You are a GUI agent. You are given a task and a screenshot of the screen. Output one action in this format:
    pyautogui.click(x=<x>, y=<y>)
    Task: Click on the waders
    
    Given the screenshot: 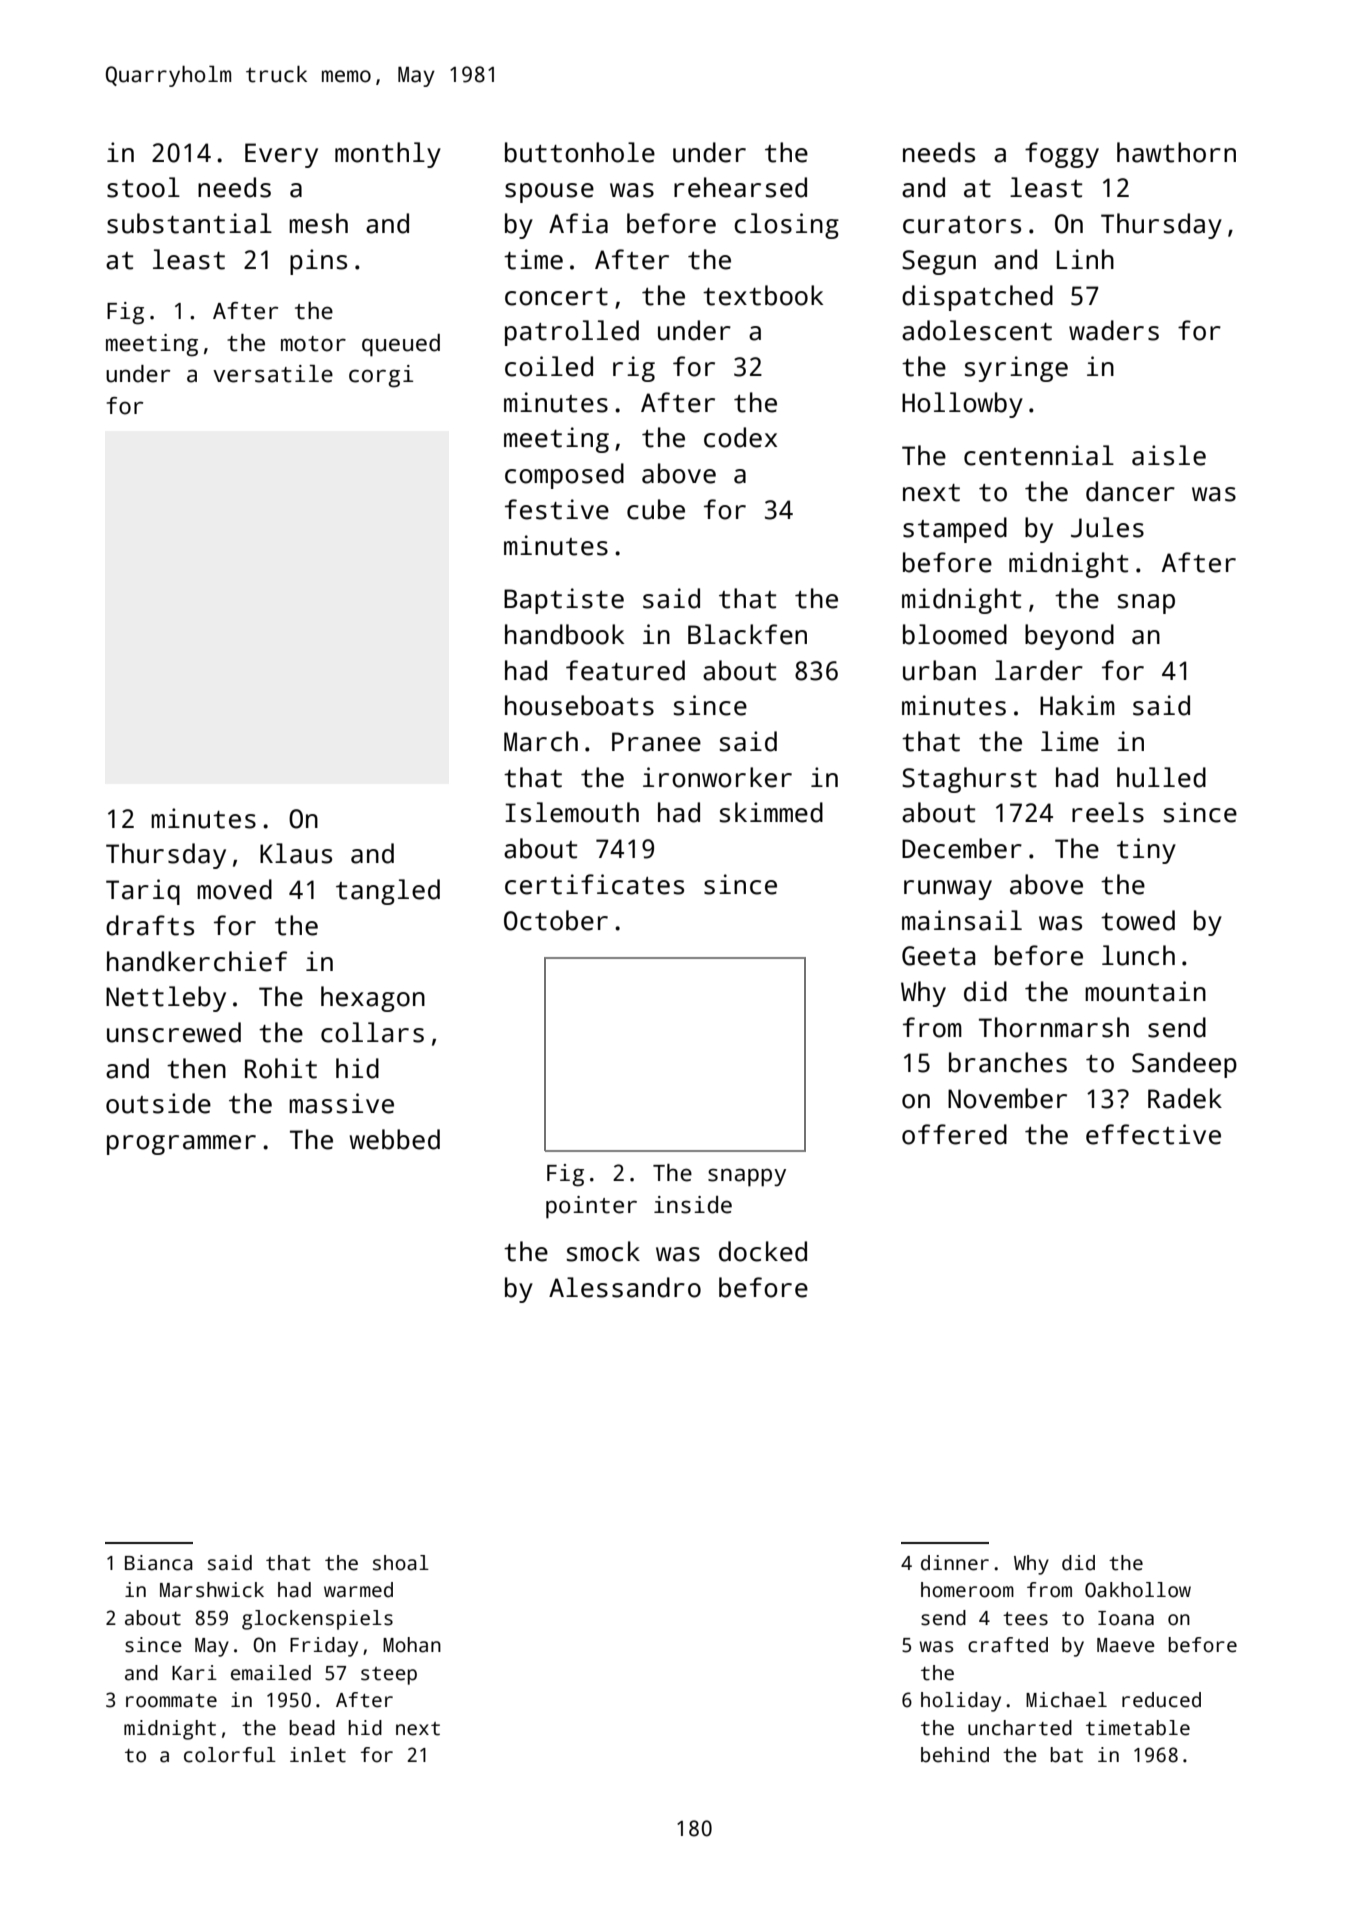 What is the action you would take?
    pyautogui.click(x=1114, y=330)
